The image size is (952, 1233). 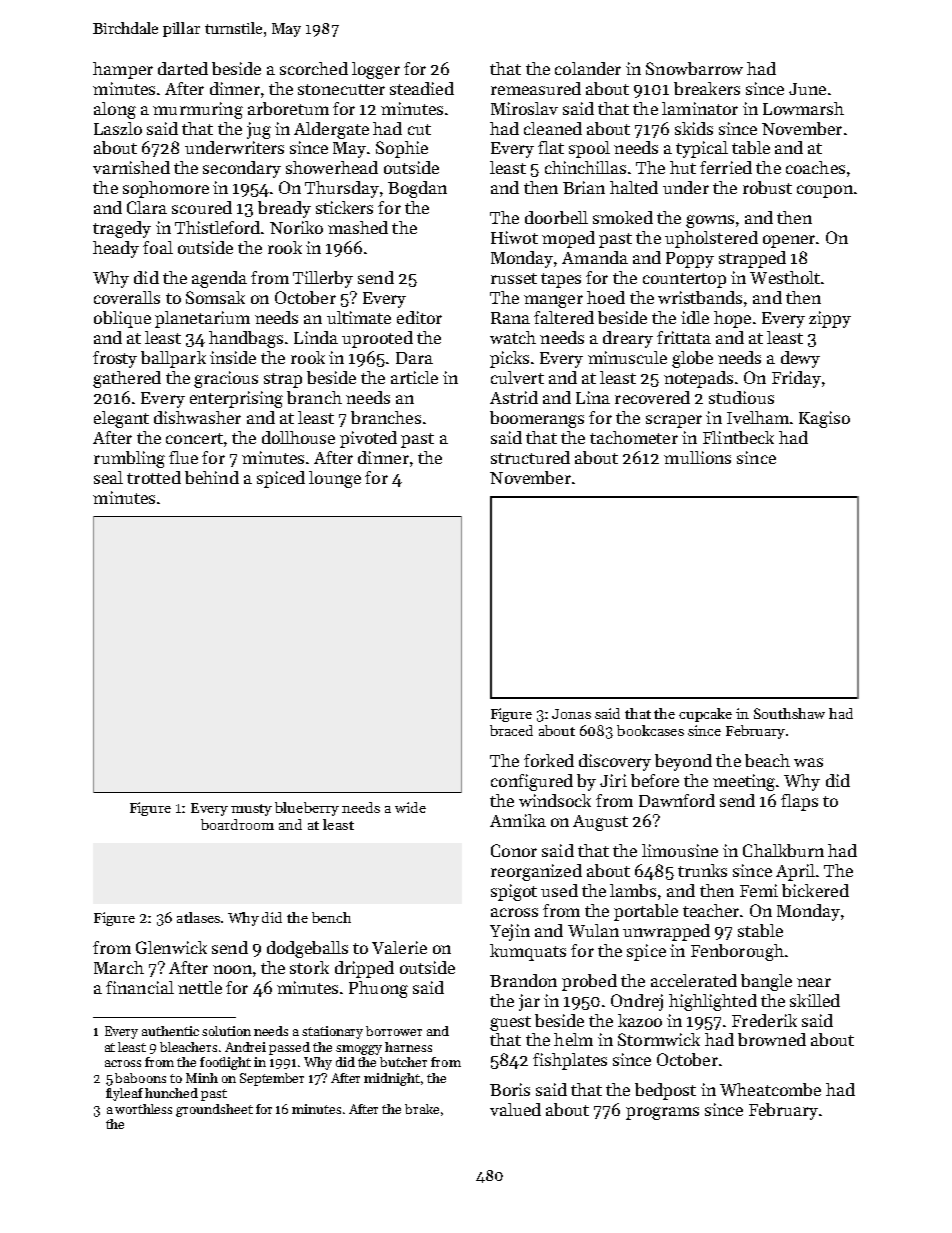 What do you see at coordinates (815, 167) in the screenshot?
I see `coaches` at bounding box center [815, 167].
